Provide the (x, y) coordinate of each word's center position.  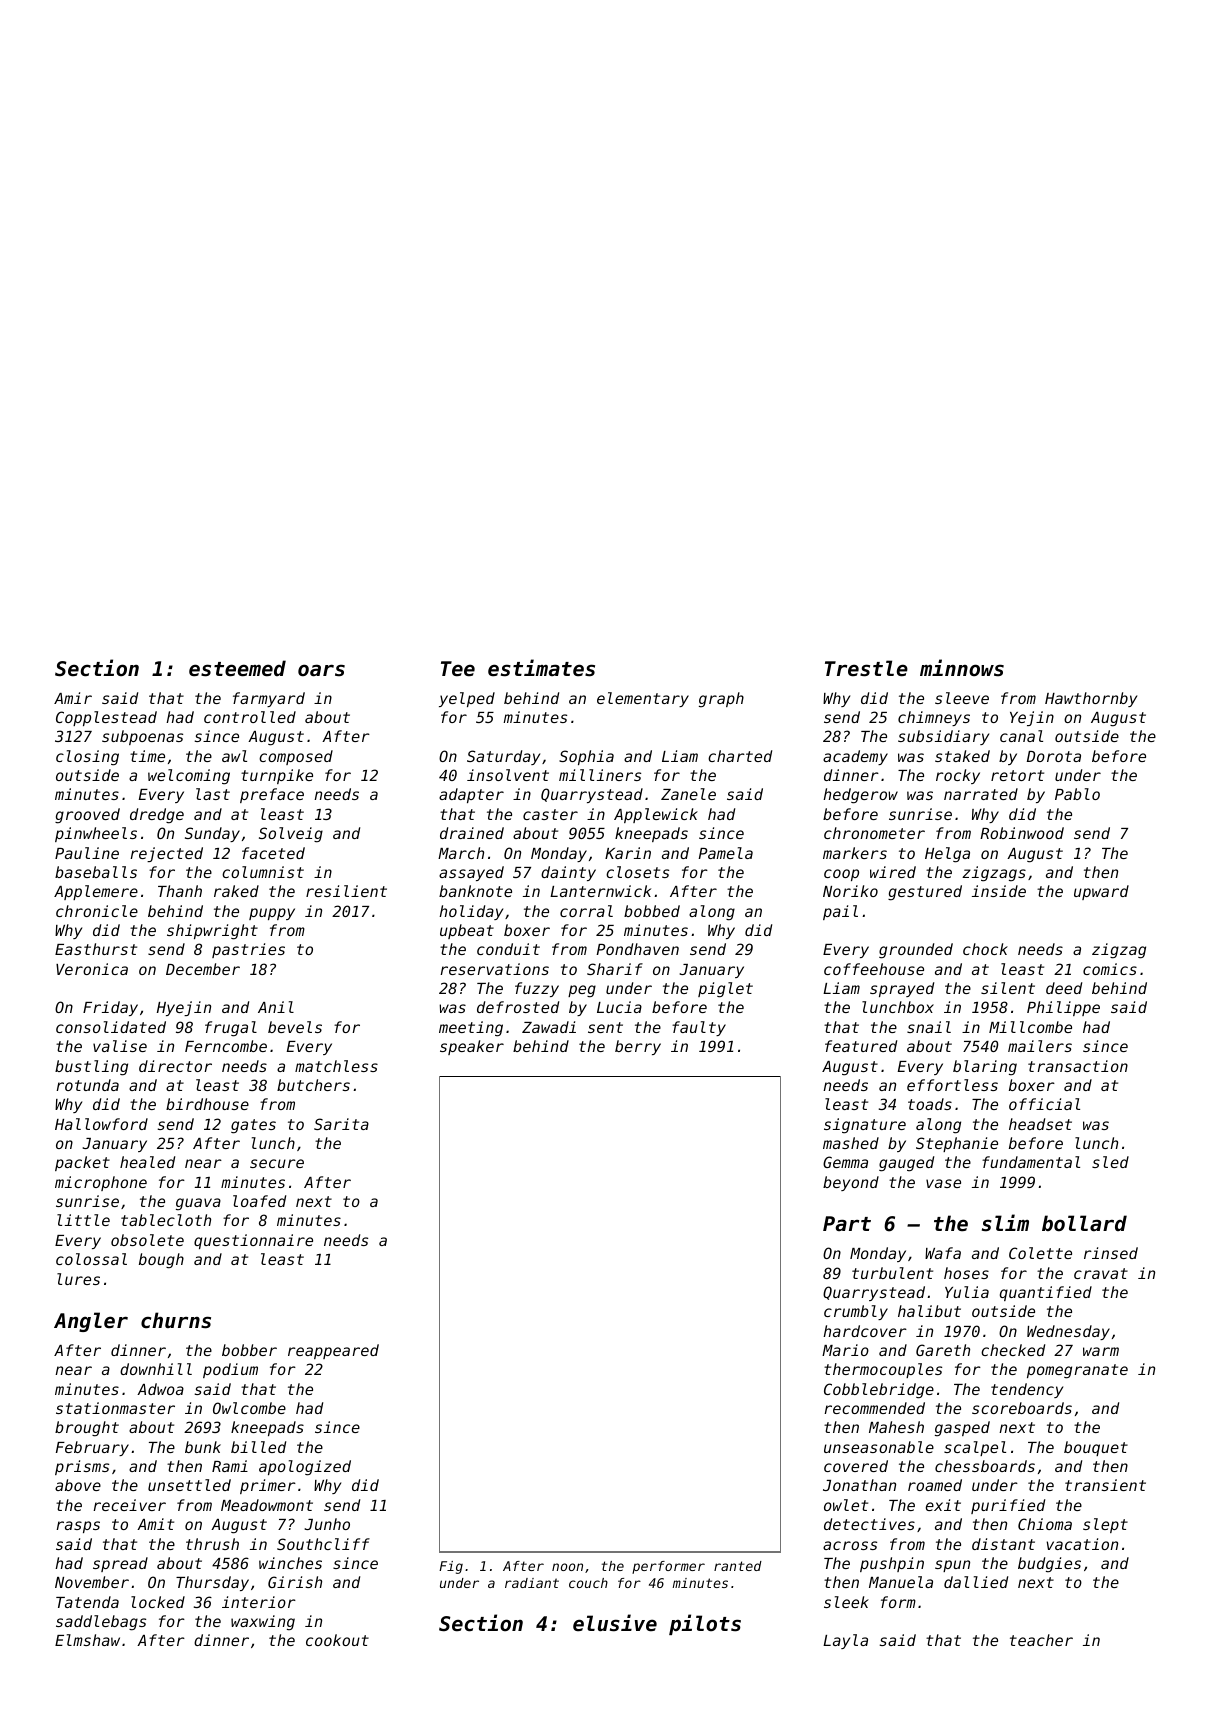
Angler (91, 1322)
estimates (541, 668)
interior (259, 1602)
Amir (73, 698)
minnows (962, 668)
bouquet (1096, 1448)
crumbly (856, 1312)
